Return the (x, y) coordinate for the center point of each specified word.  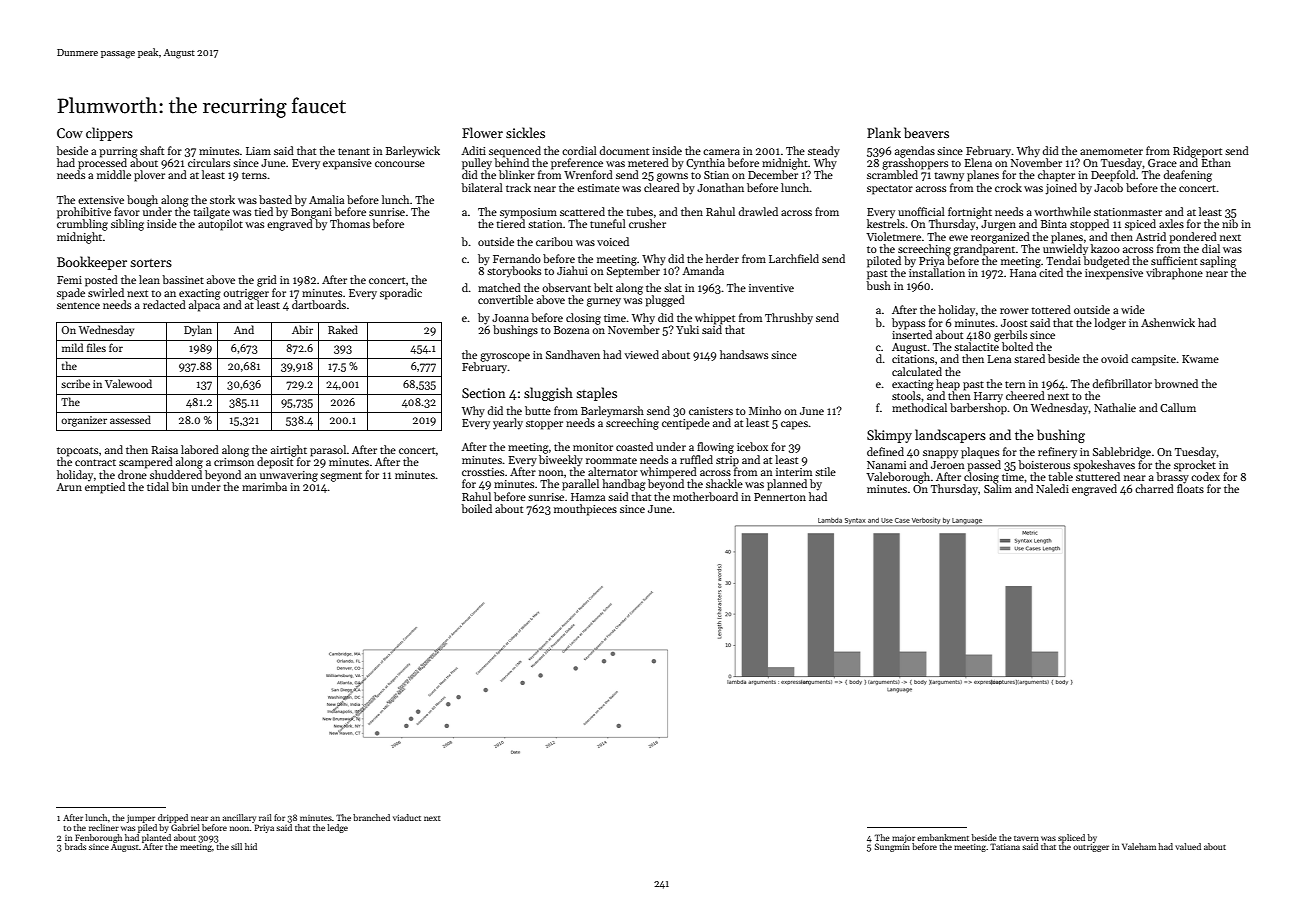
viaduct (407, 817)
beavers (926, 132)
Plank (884, 132)
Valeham (1139, 846)
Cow (70, 133)
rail (265, 817)
